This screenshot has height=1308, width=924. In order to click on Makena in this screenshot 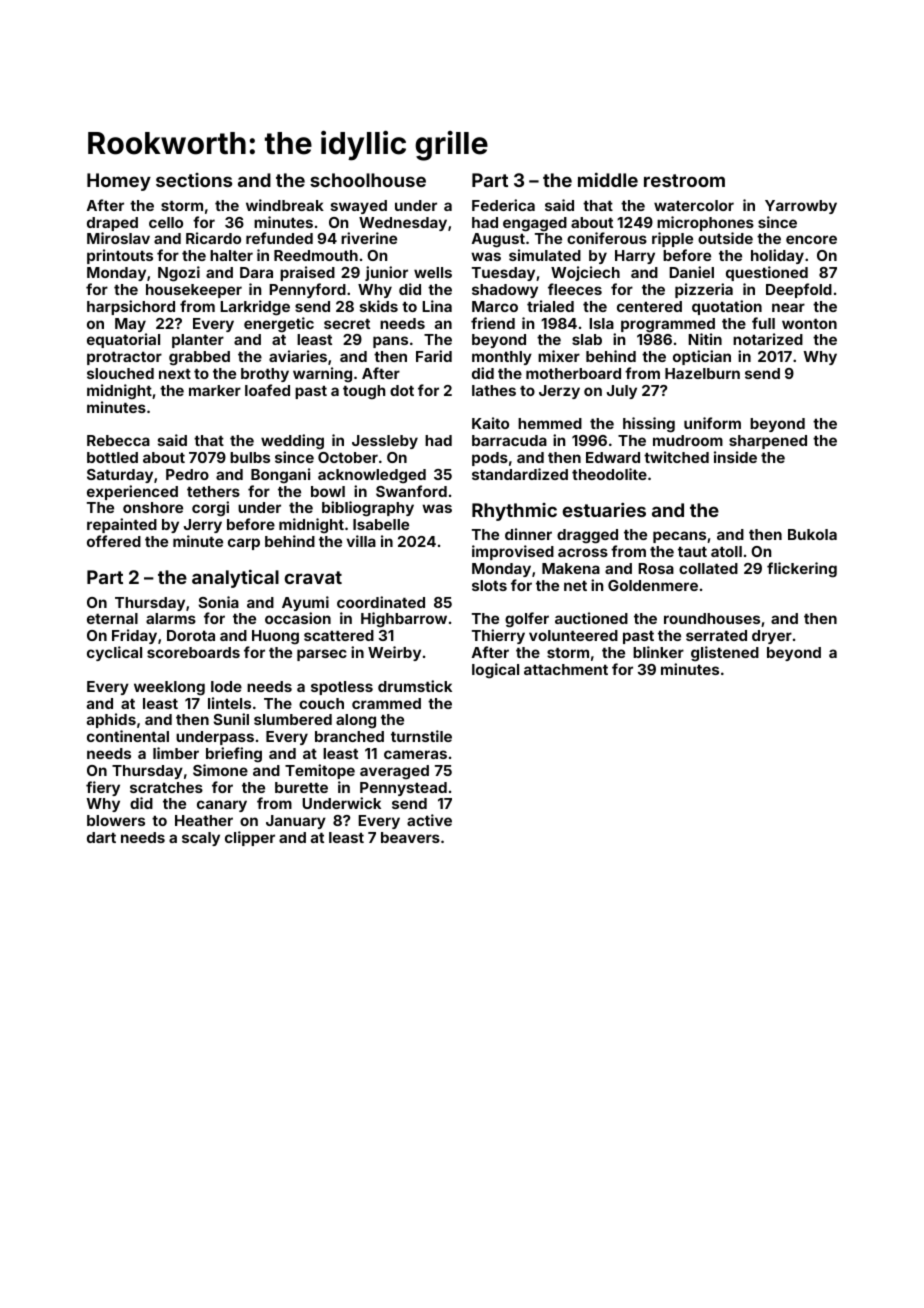, I will do `click(571, 568)`.
